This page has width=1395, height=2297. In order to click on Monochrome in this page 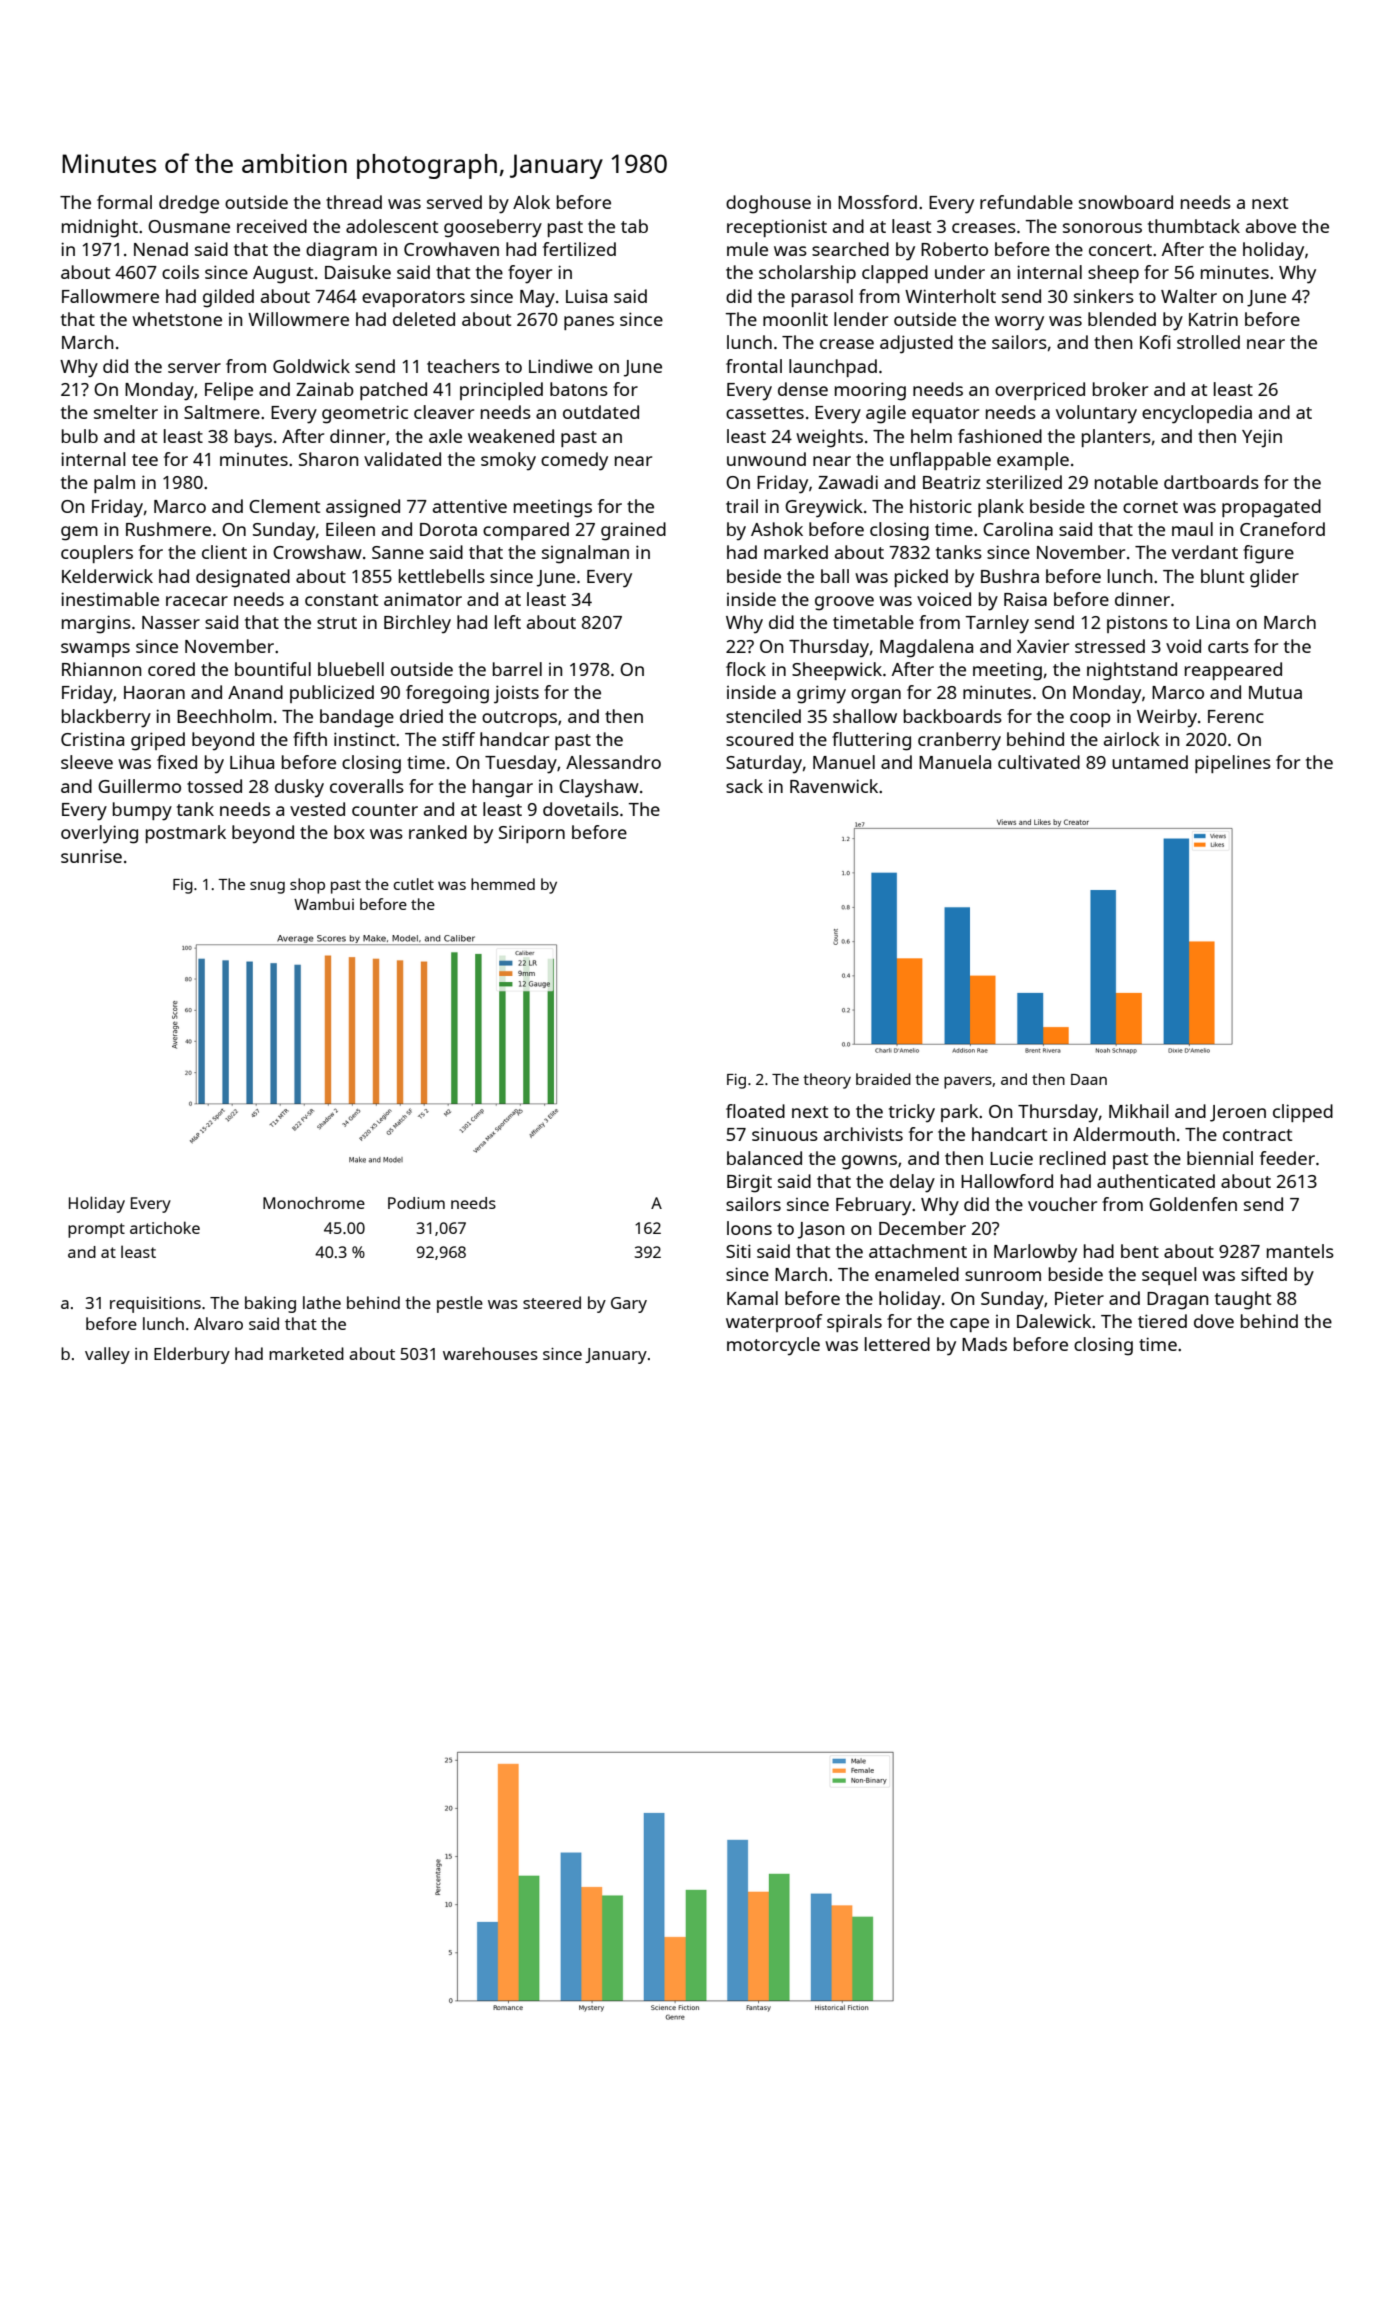, I will do `click(314, 1203)`.
